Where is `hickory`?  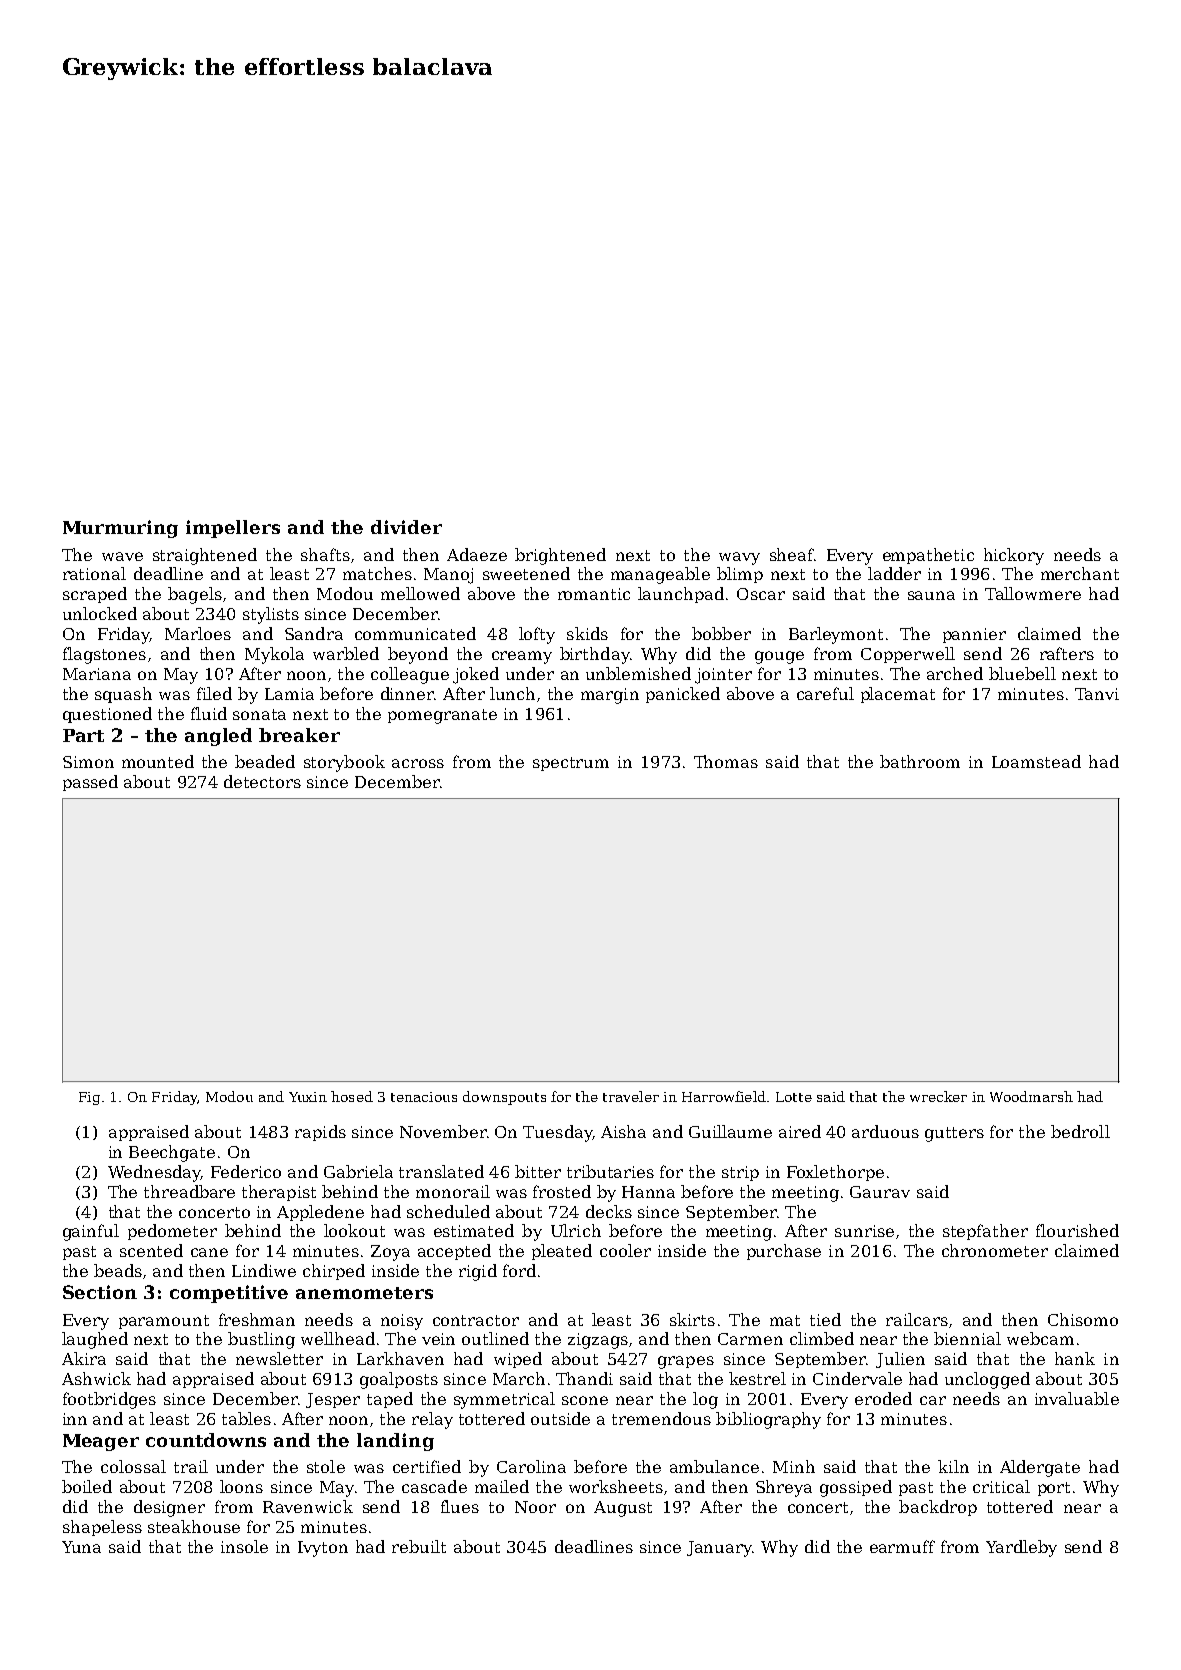 hickory is located at coordinates (1014, 556).
